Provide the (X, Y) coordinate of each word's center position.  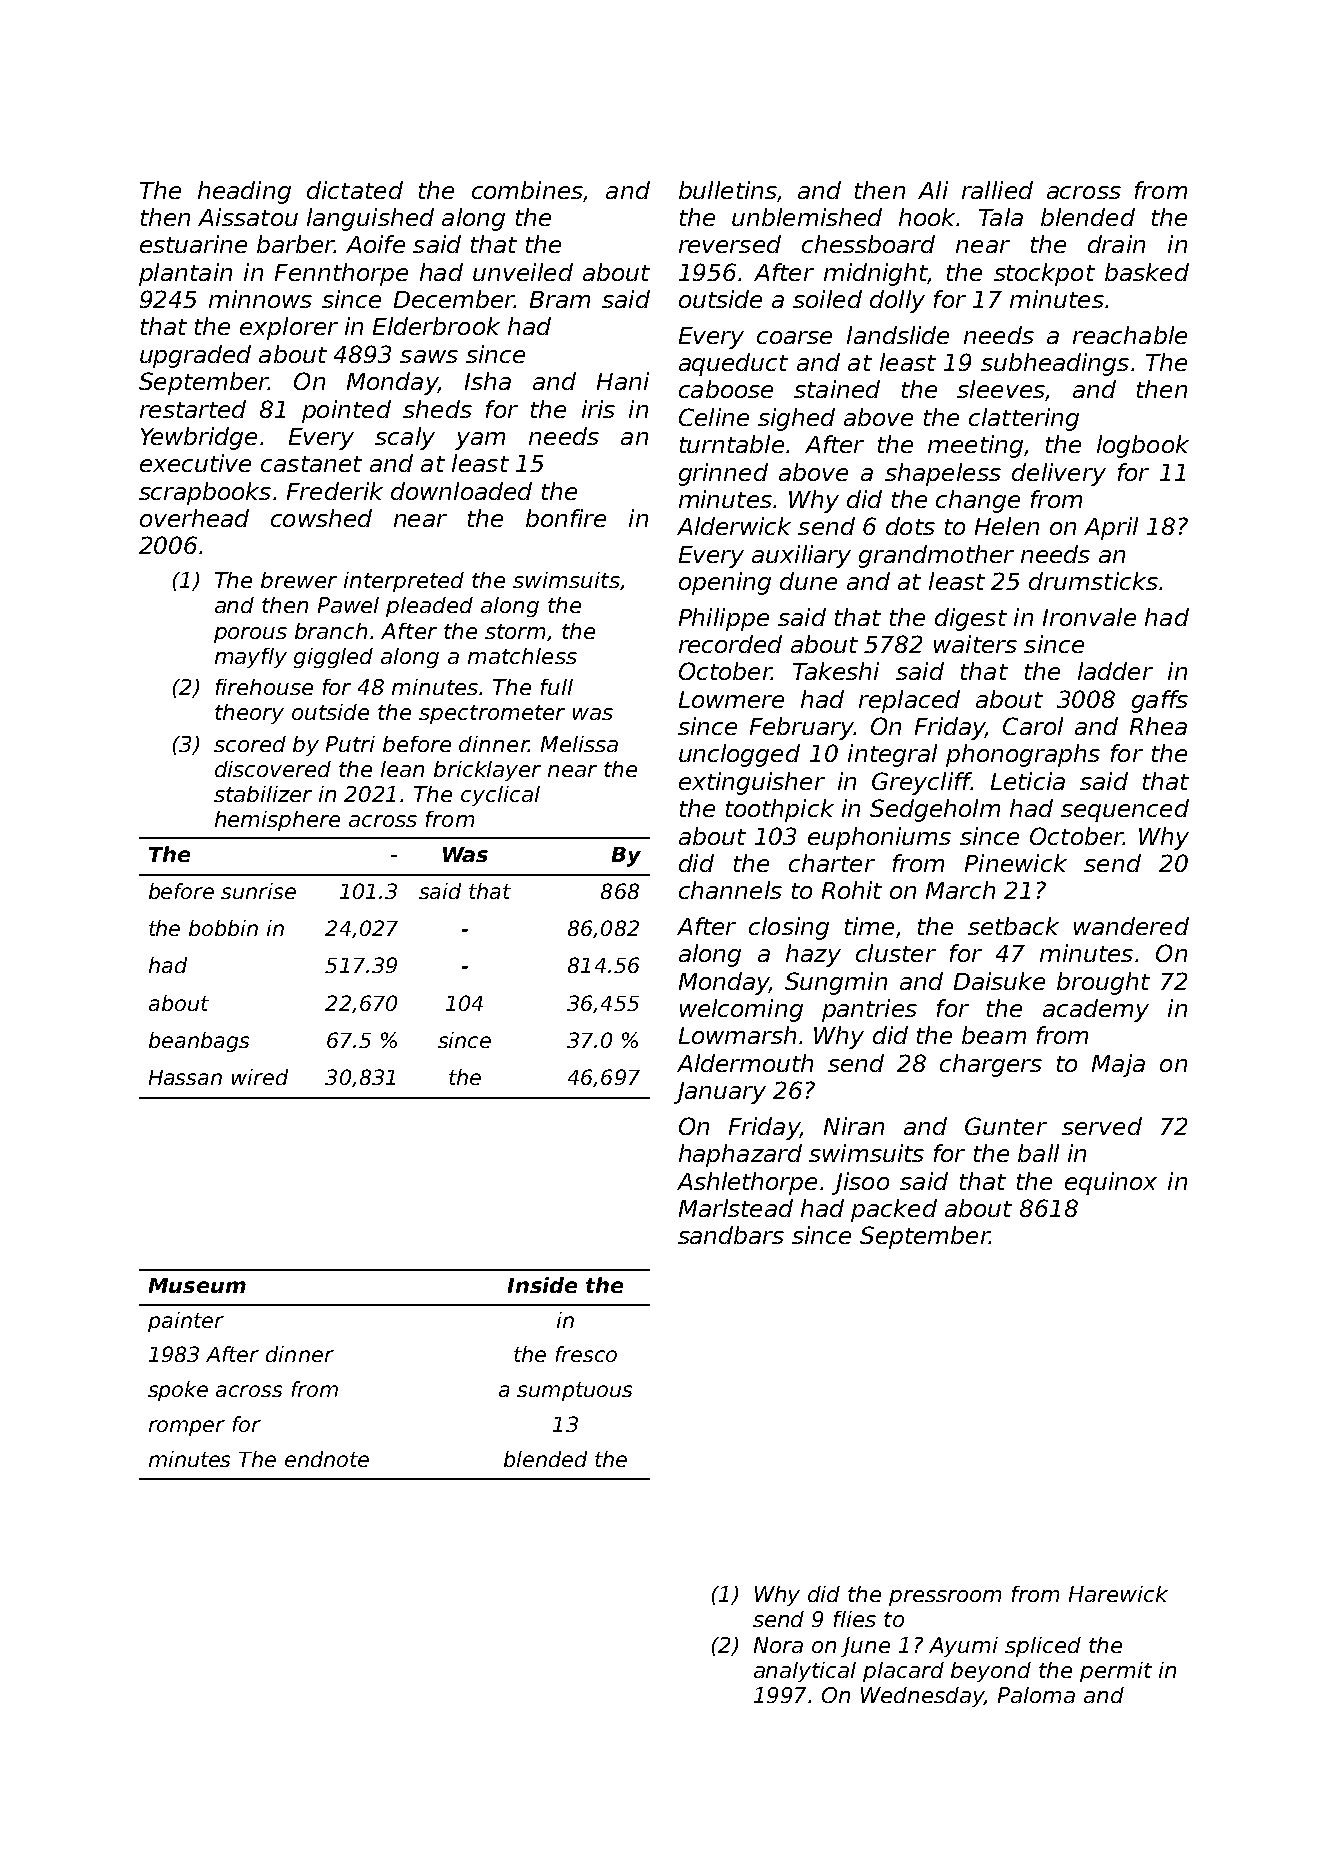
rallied (997, 190)
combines (527, 190)
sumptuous (574, 1391)
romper (187, 1428)
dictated (355, 190)
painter (186, 1322)
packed (894, 1210)
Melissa (579, 744)
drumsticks (1093, 581)
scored (250, 744)
